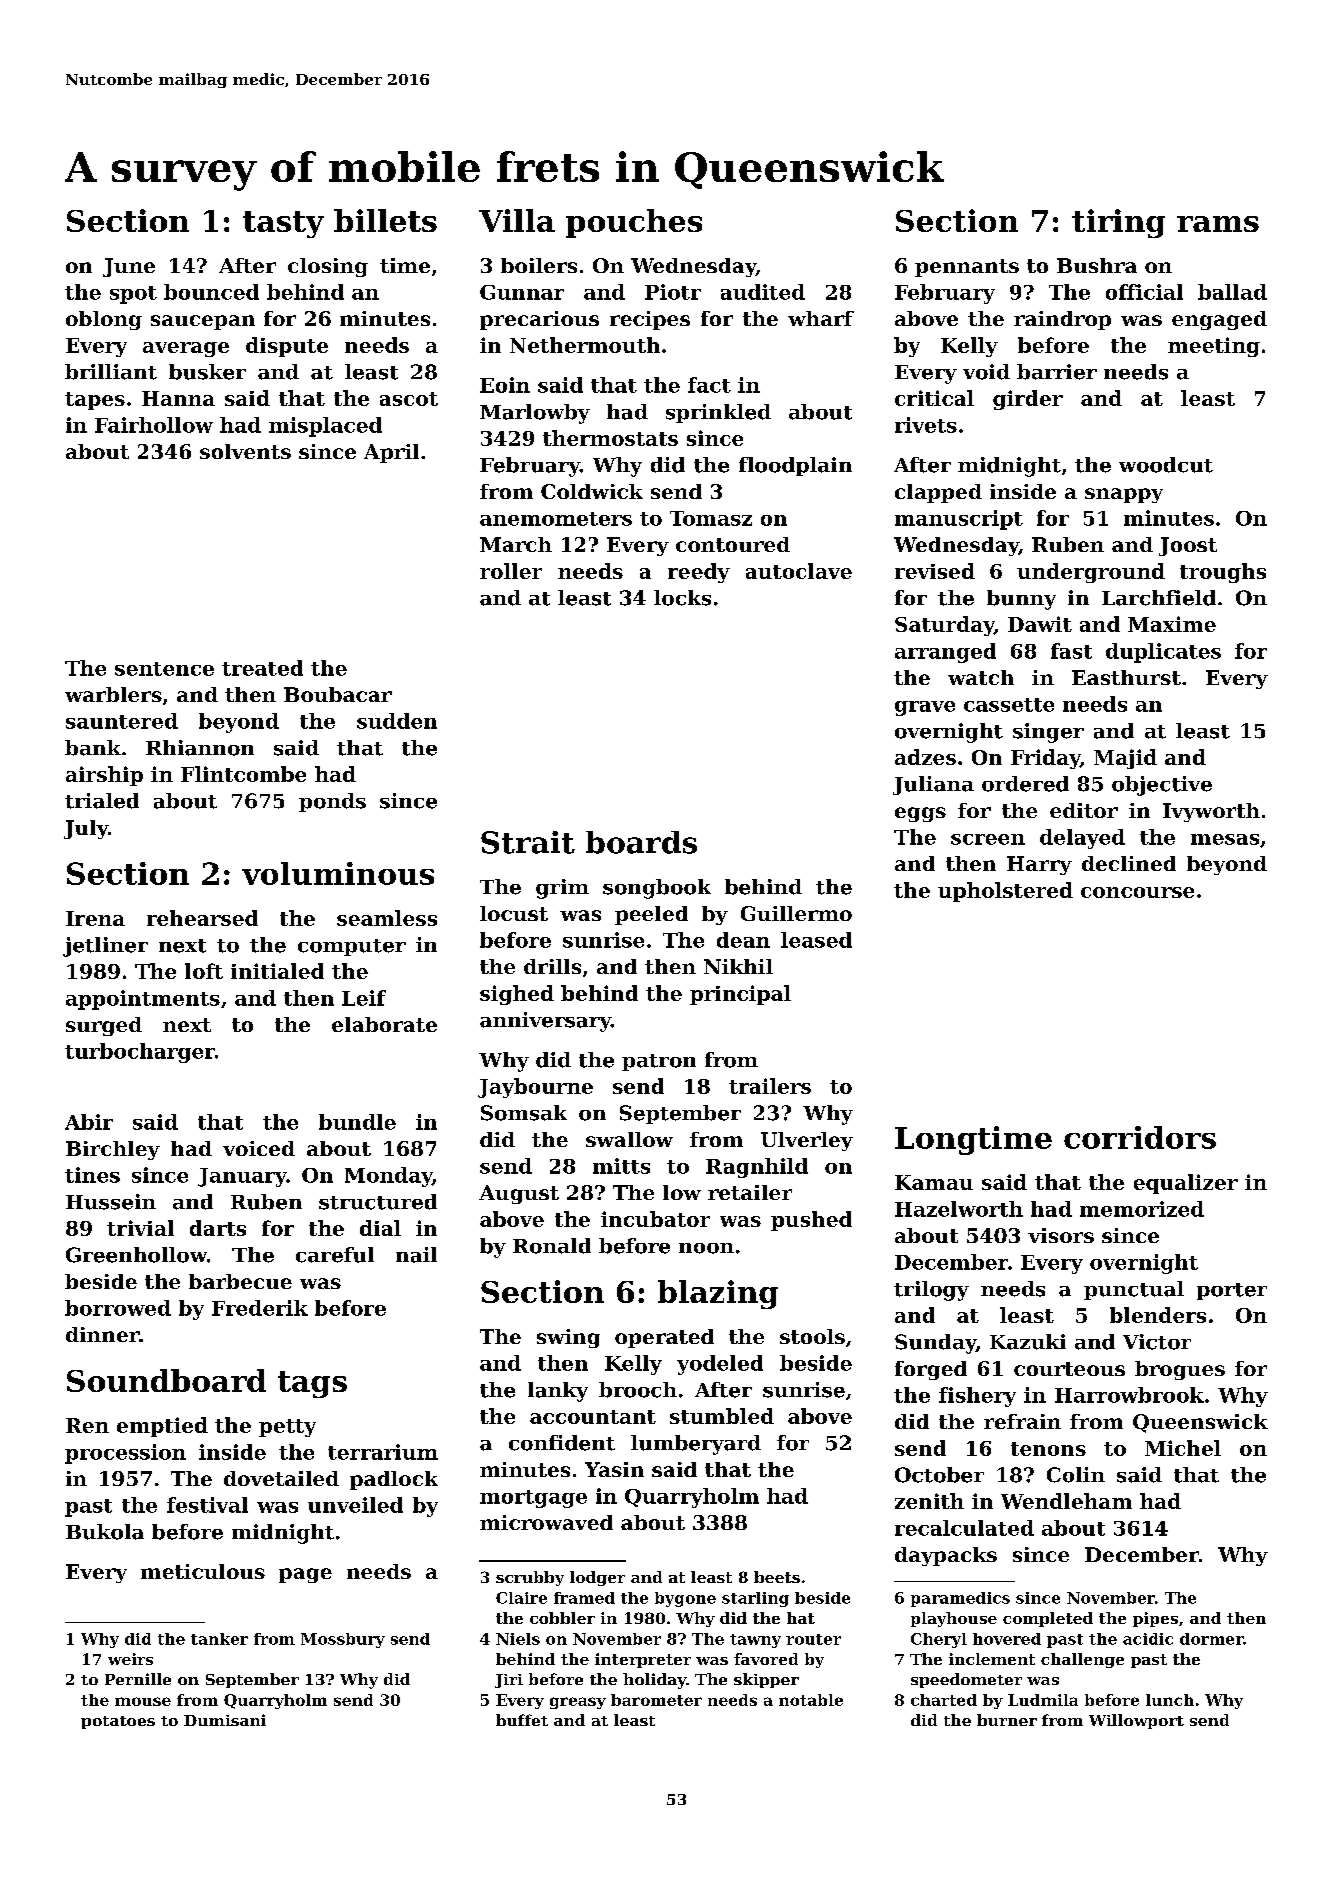  What do you see at coordinates (682, 598) in the page?
I see `locks` at bounding box center [682, 598].
